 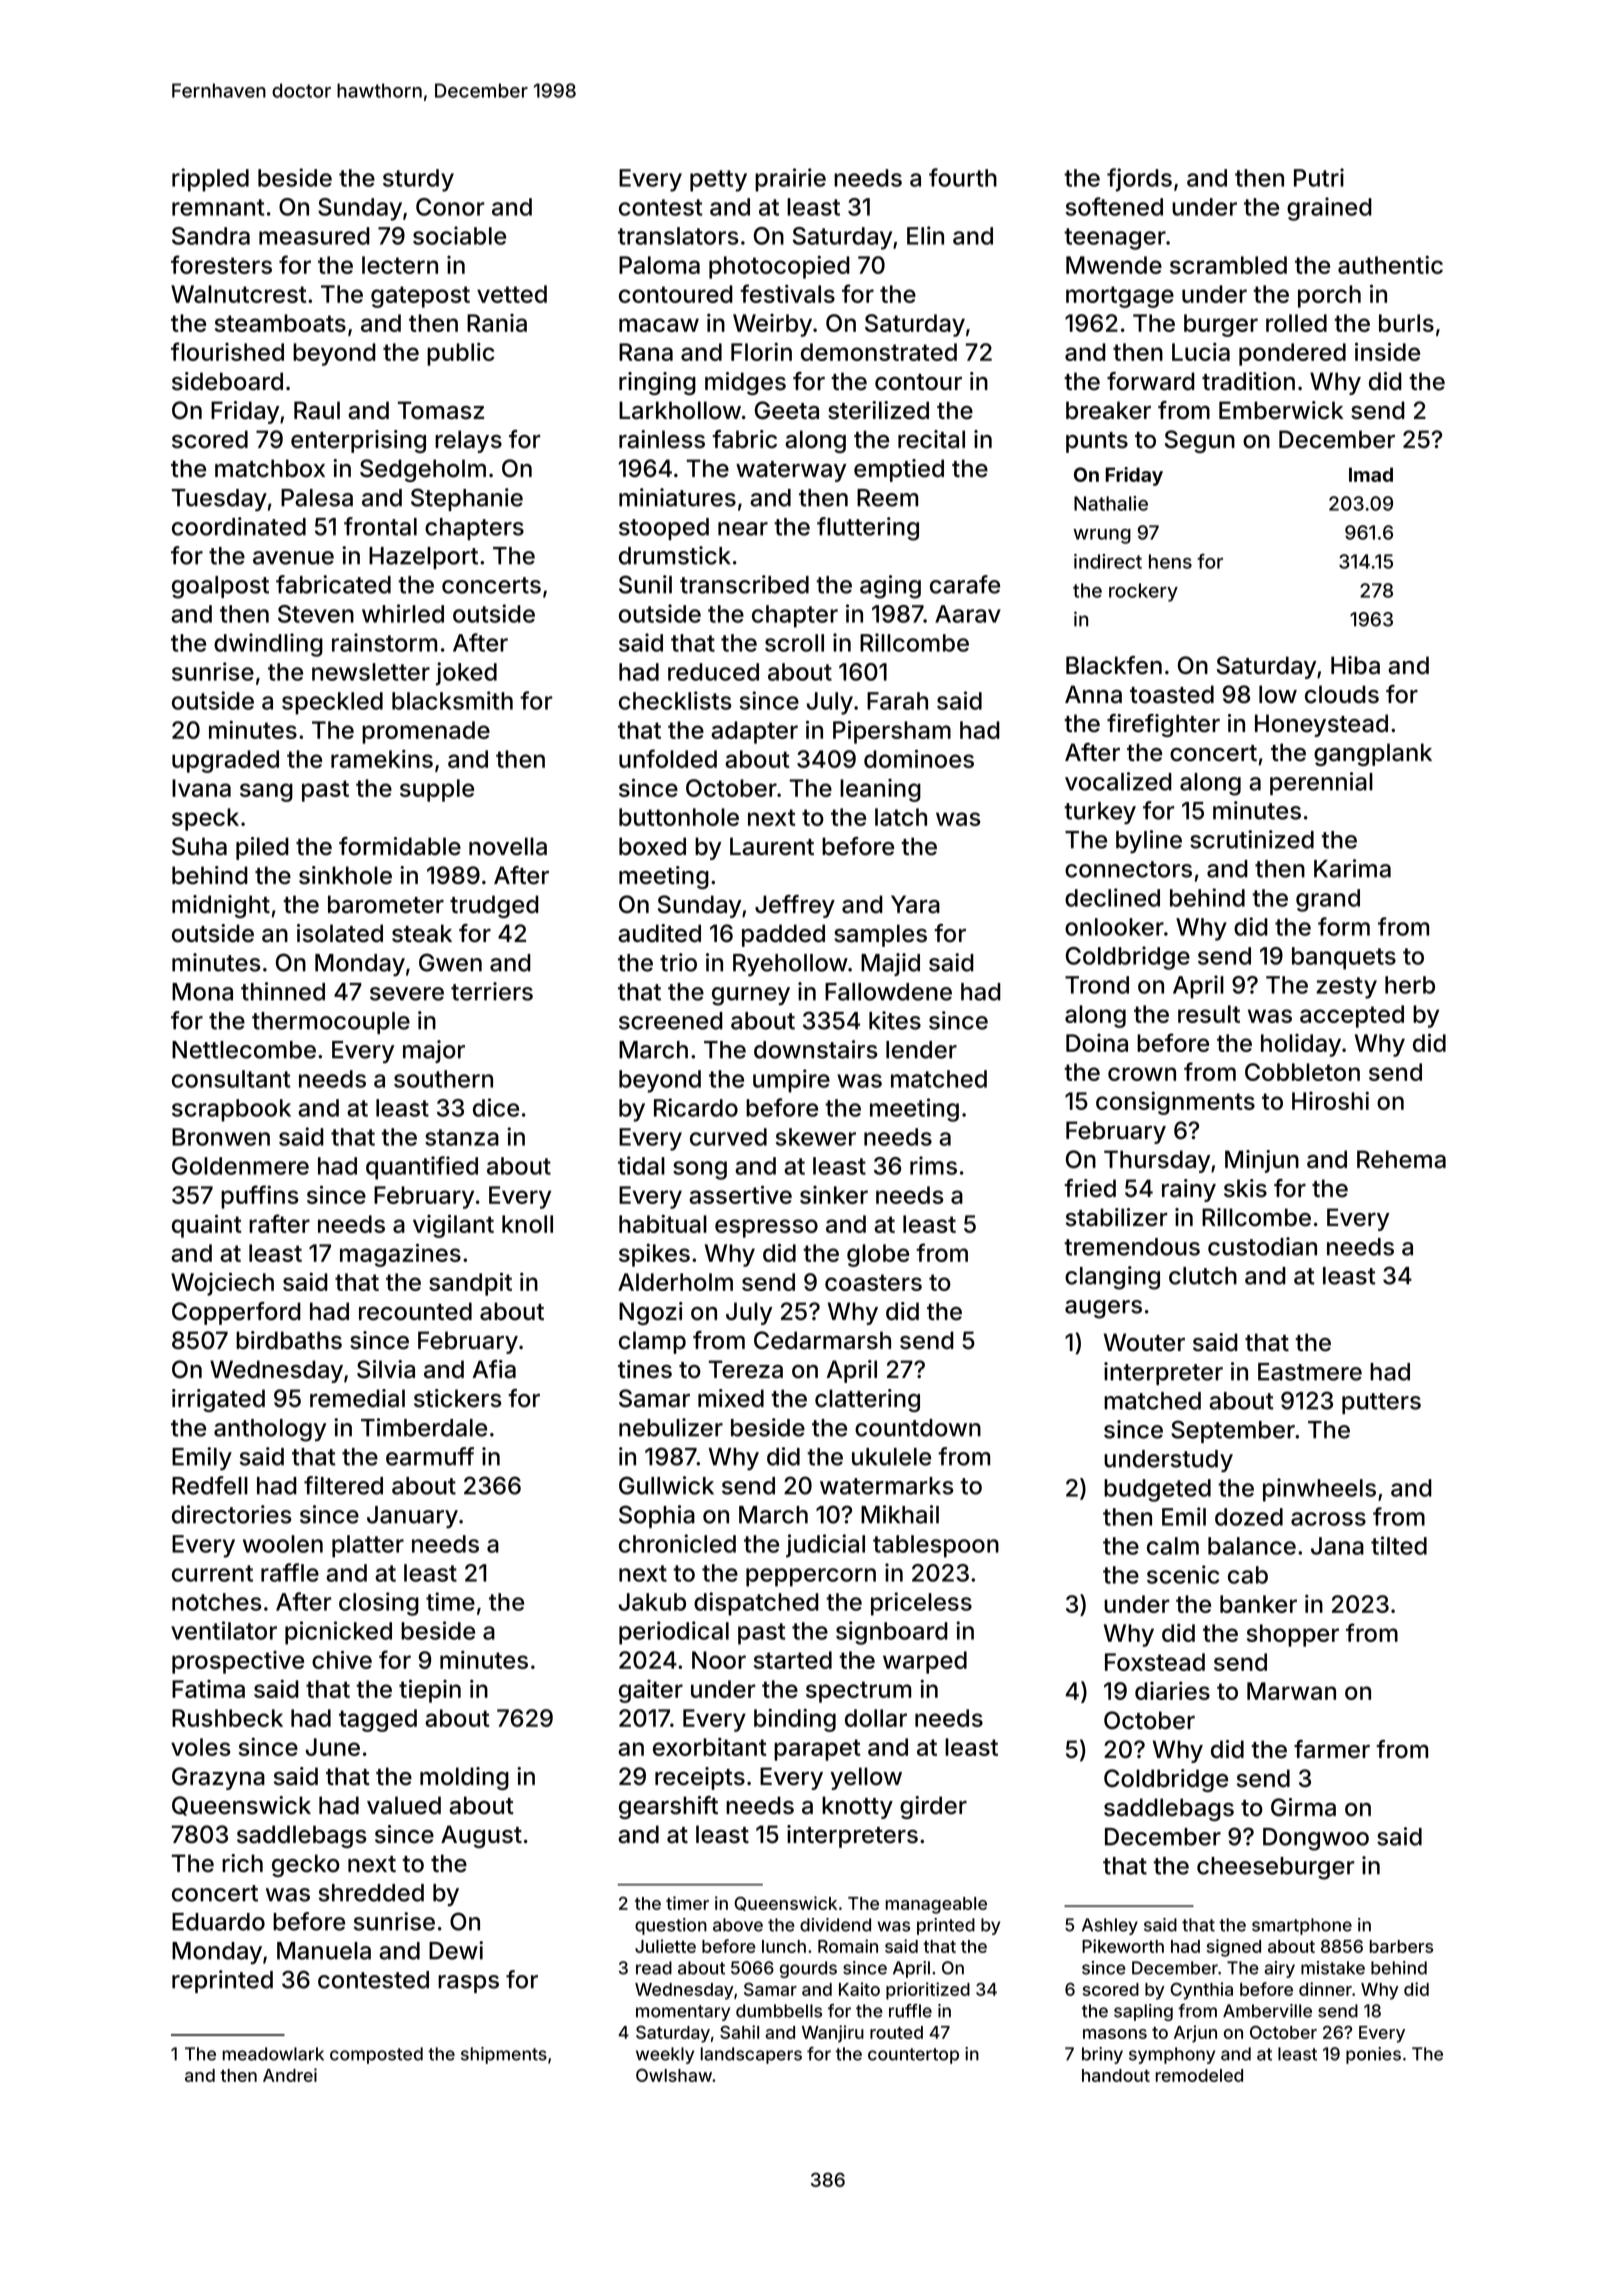 I want to click on audited, so click(x=659, y=933).
